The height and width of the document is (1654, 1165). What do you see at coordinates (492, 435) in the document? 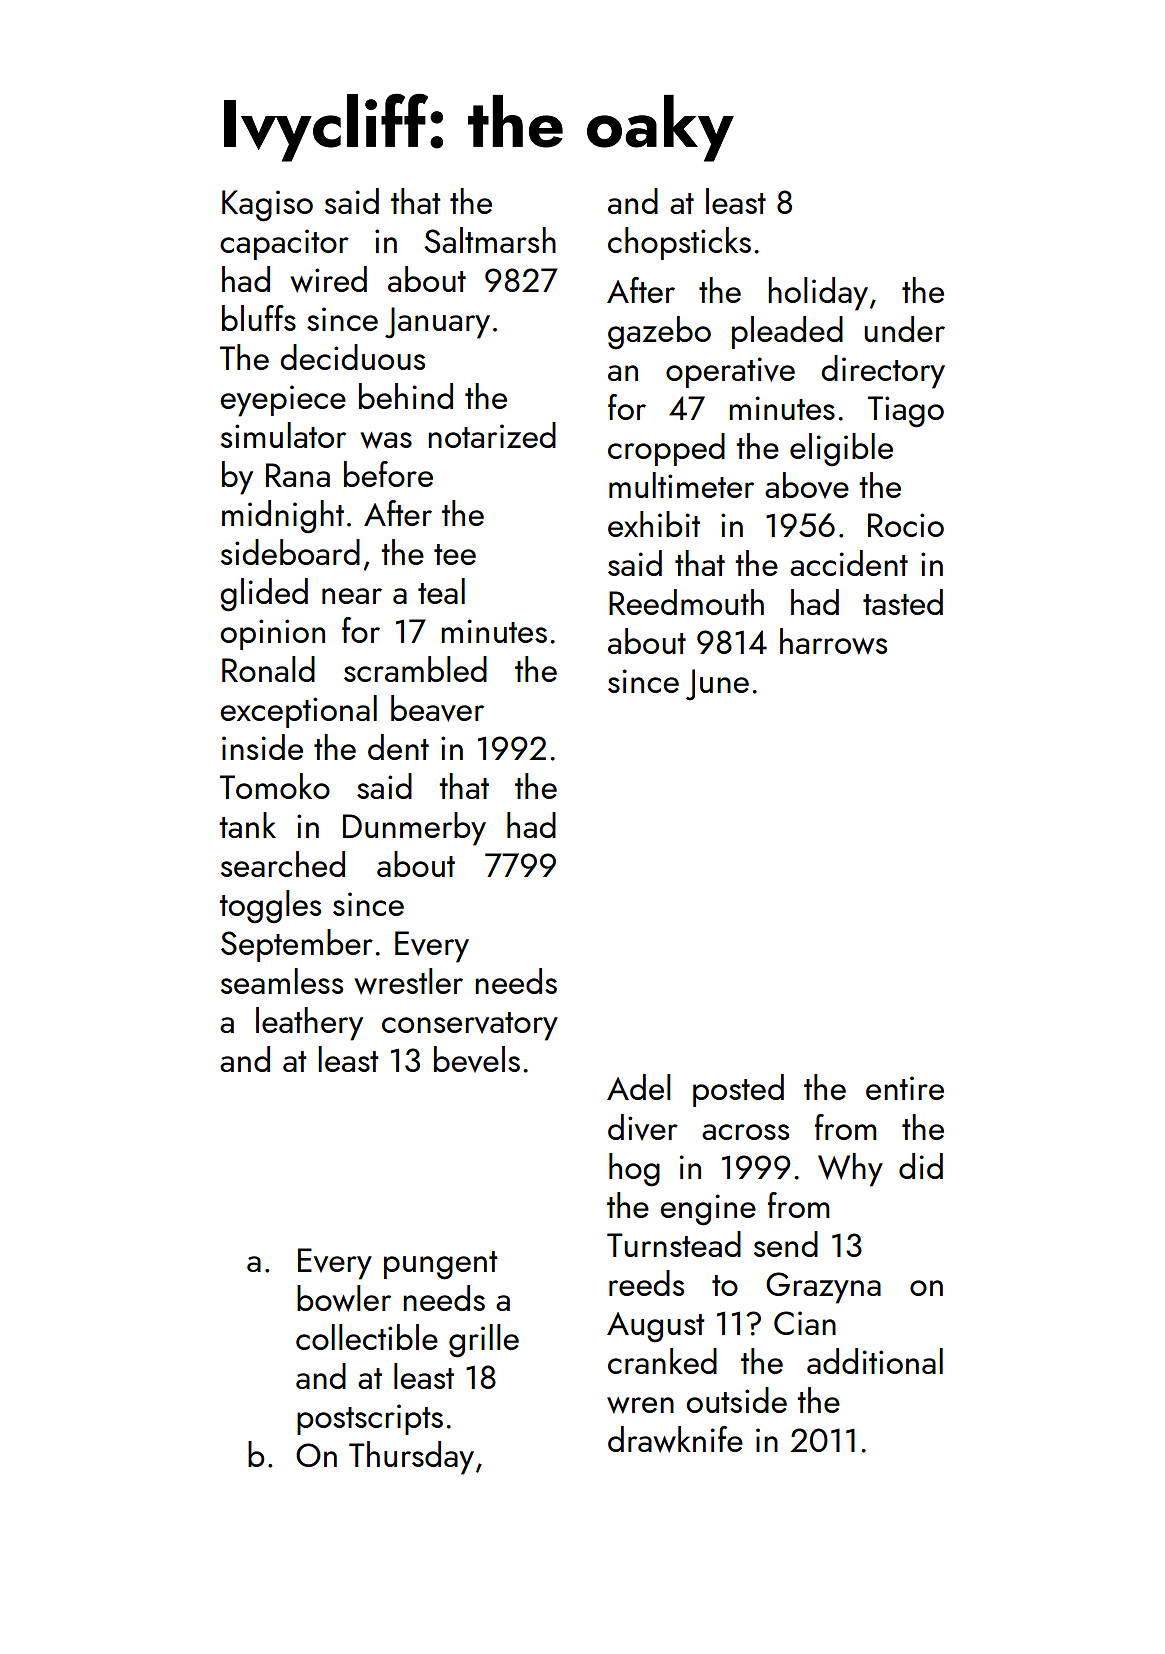
I see `notarized` at bounding box center [492, 435].
